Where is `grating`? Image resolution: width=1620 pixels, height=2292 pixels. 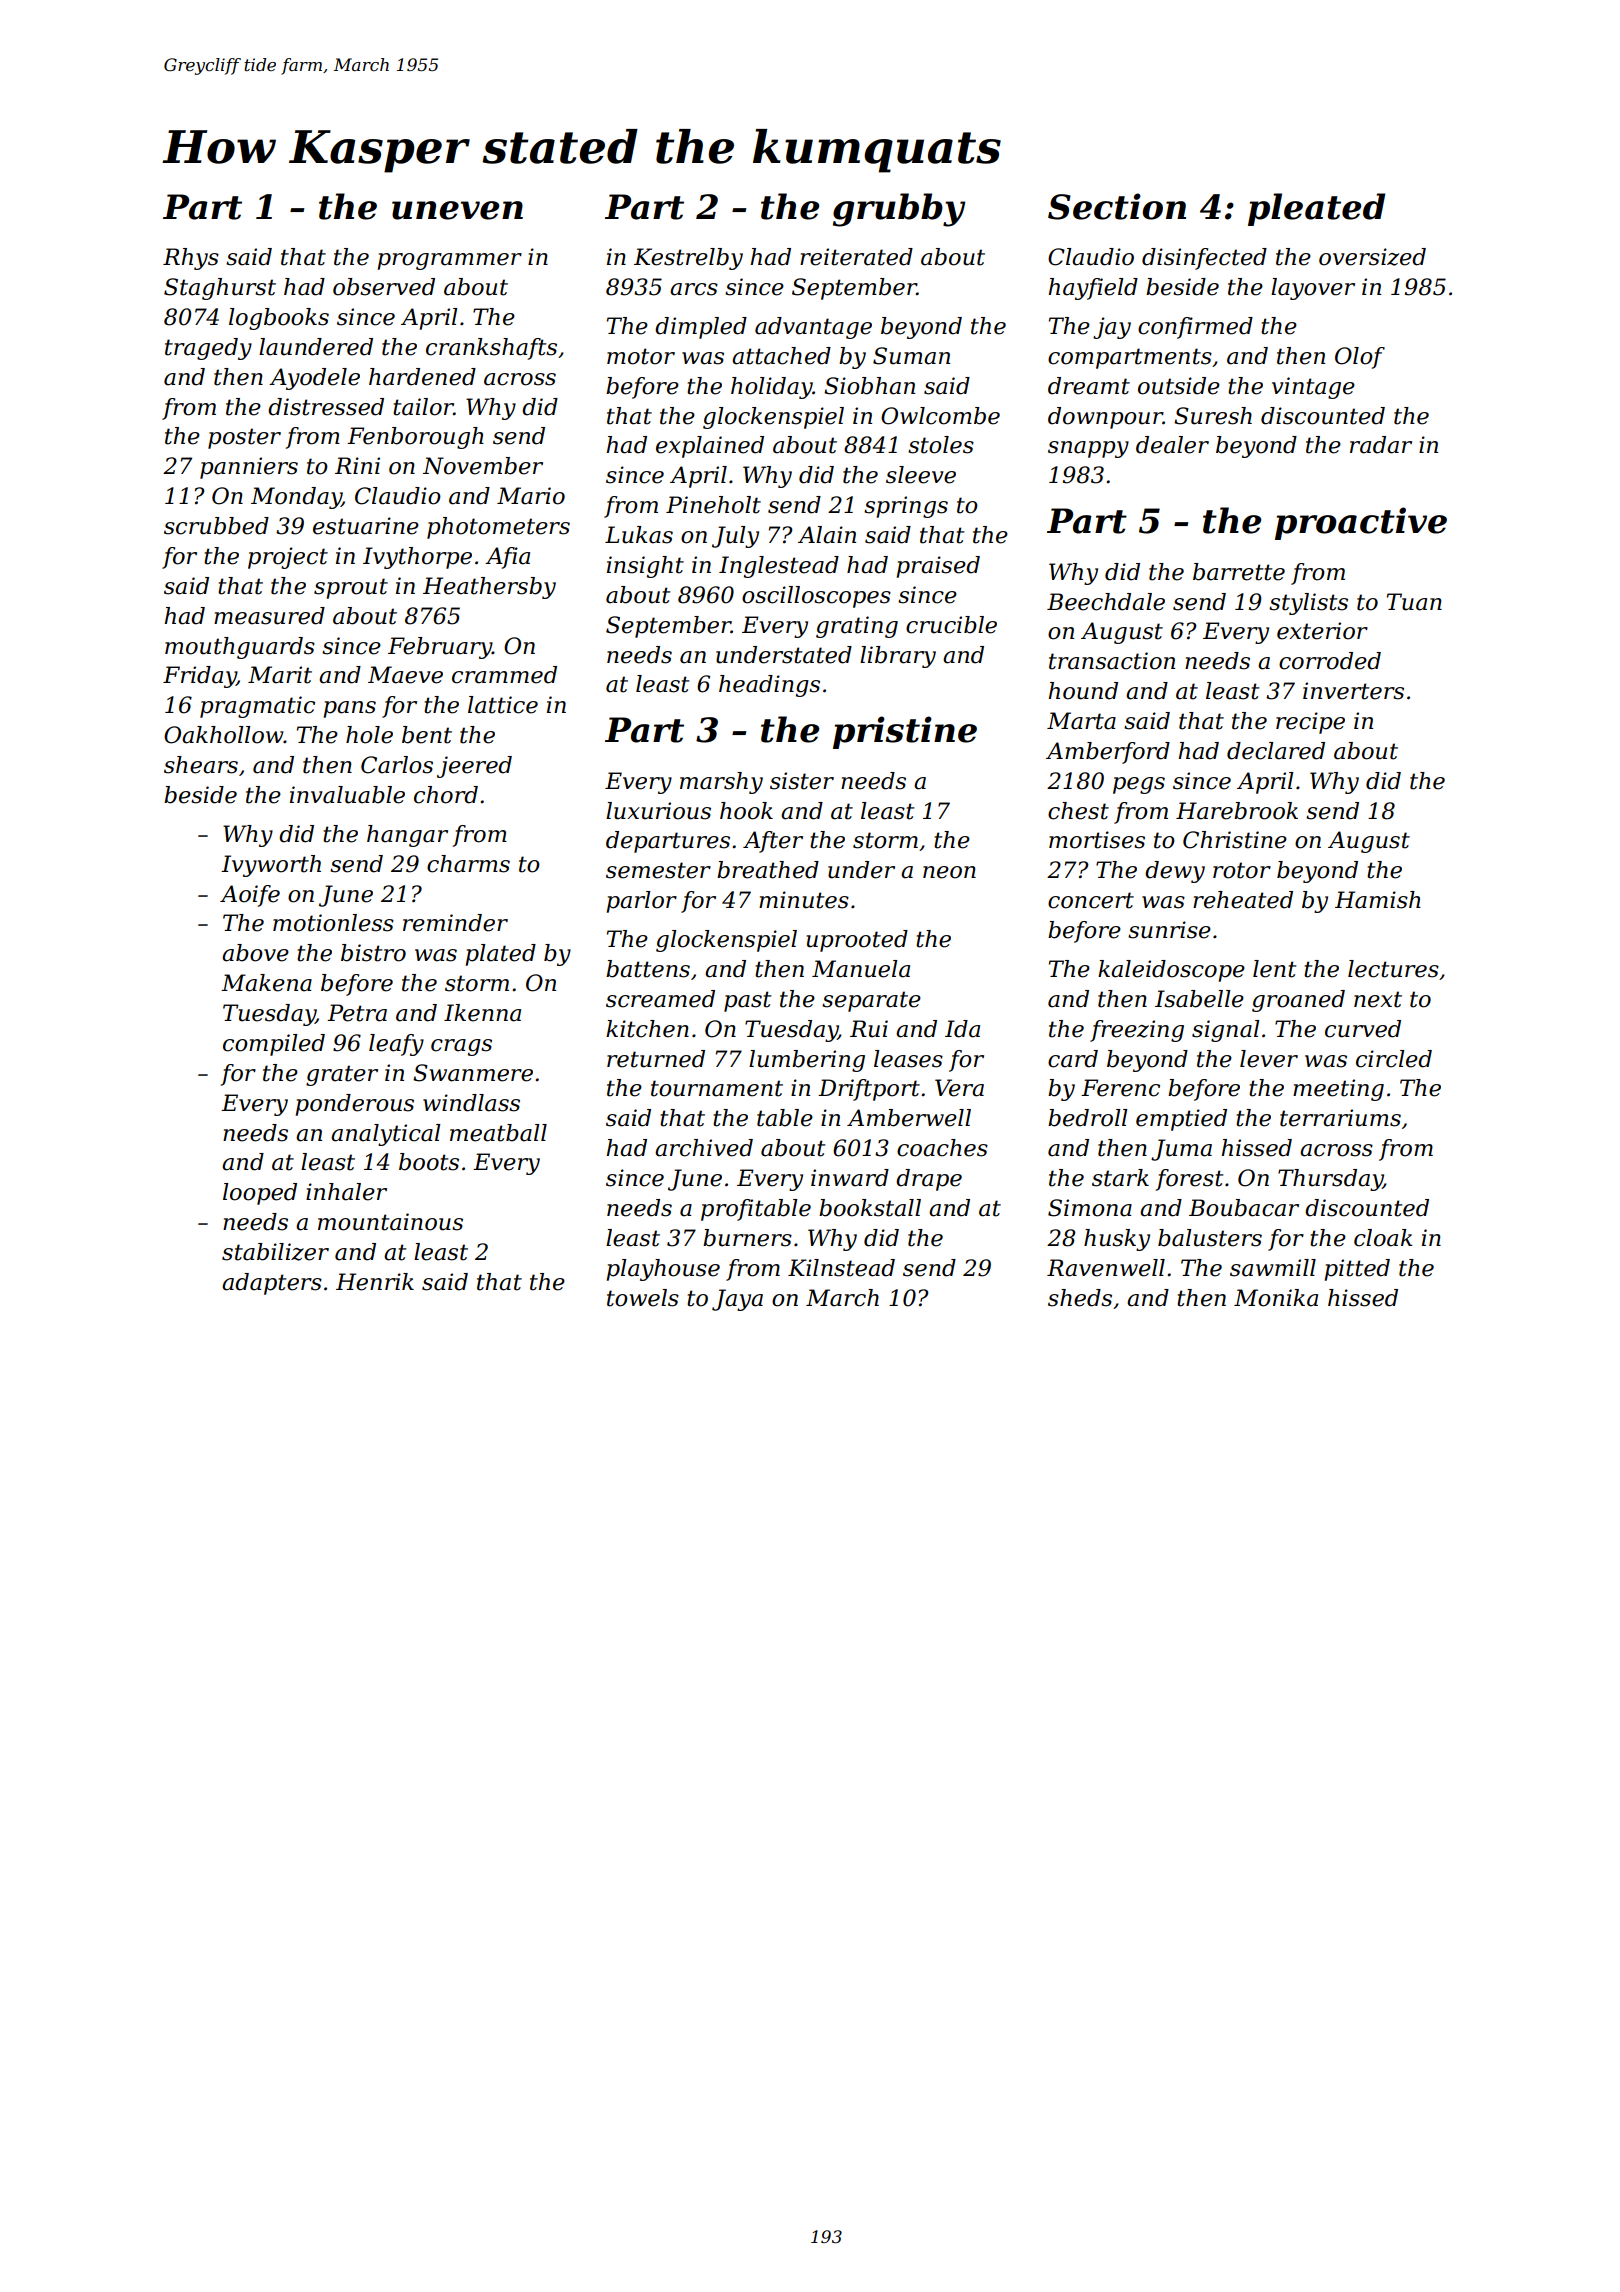 grating is located at coordinates (857, 627).
